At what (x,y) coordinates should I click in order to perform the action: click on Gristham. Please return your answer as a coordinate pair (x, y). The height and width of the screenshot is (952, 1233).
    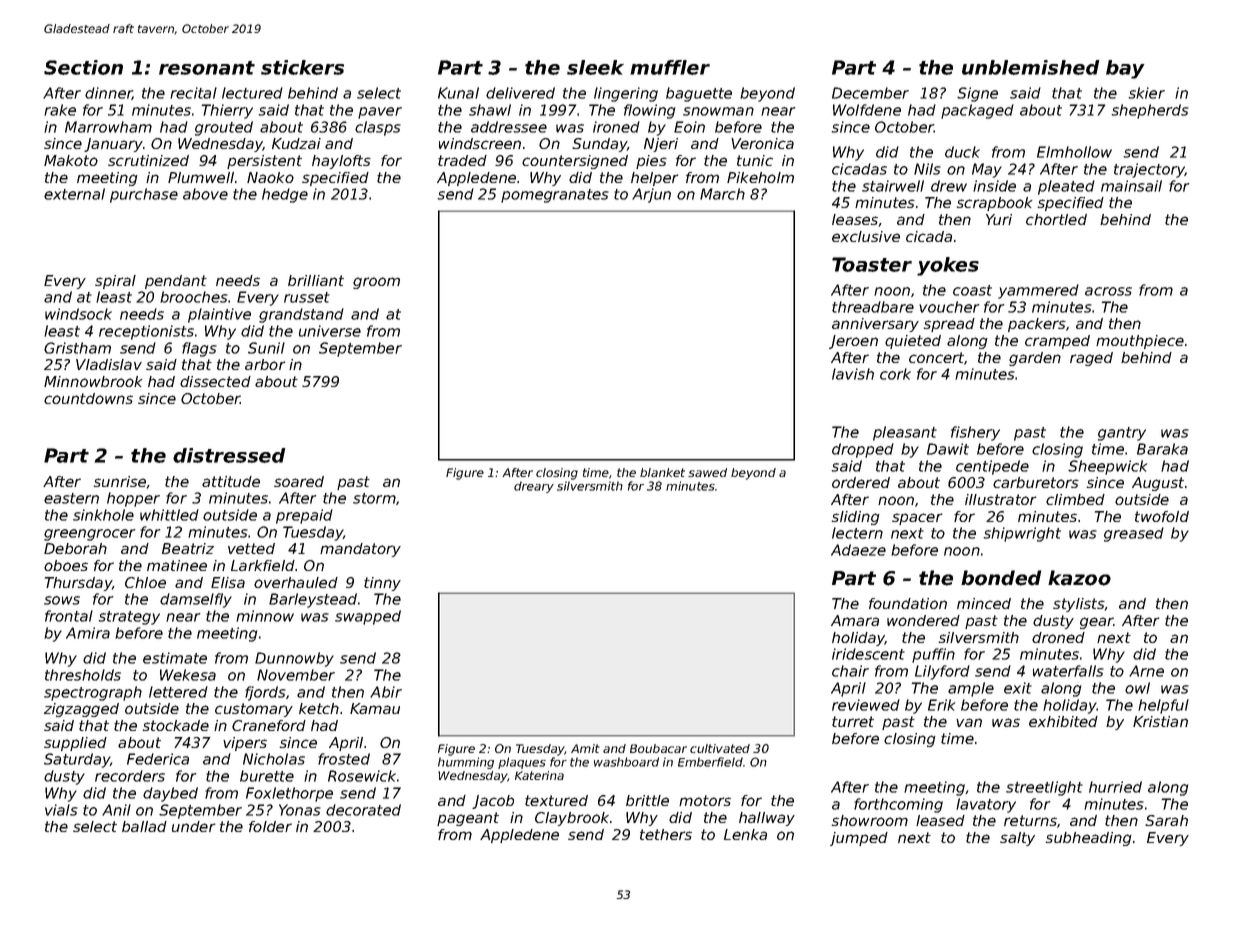
    Looking at the image, I should click on (77, 348).
